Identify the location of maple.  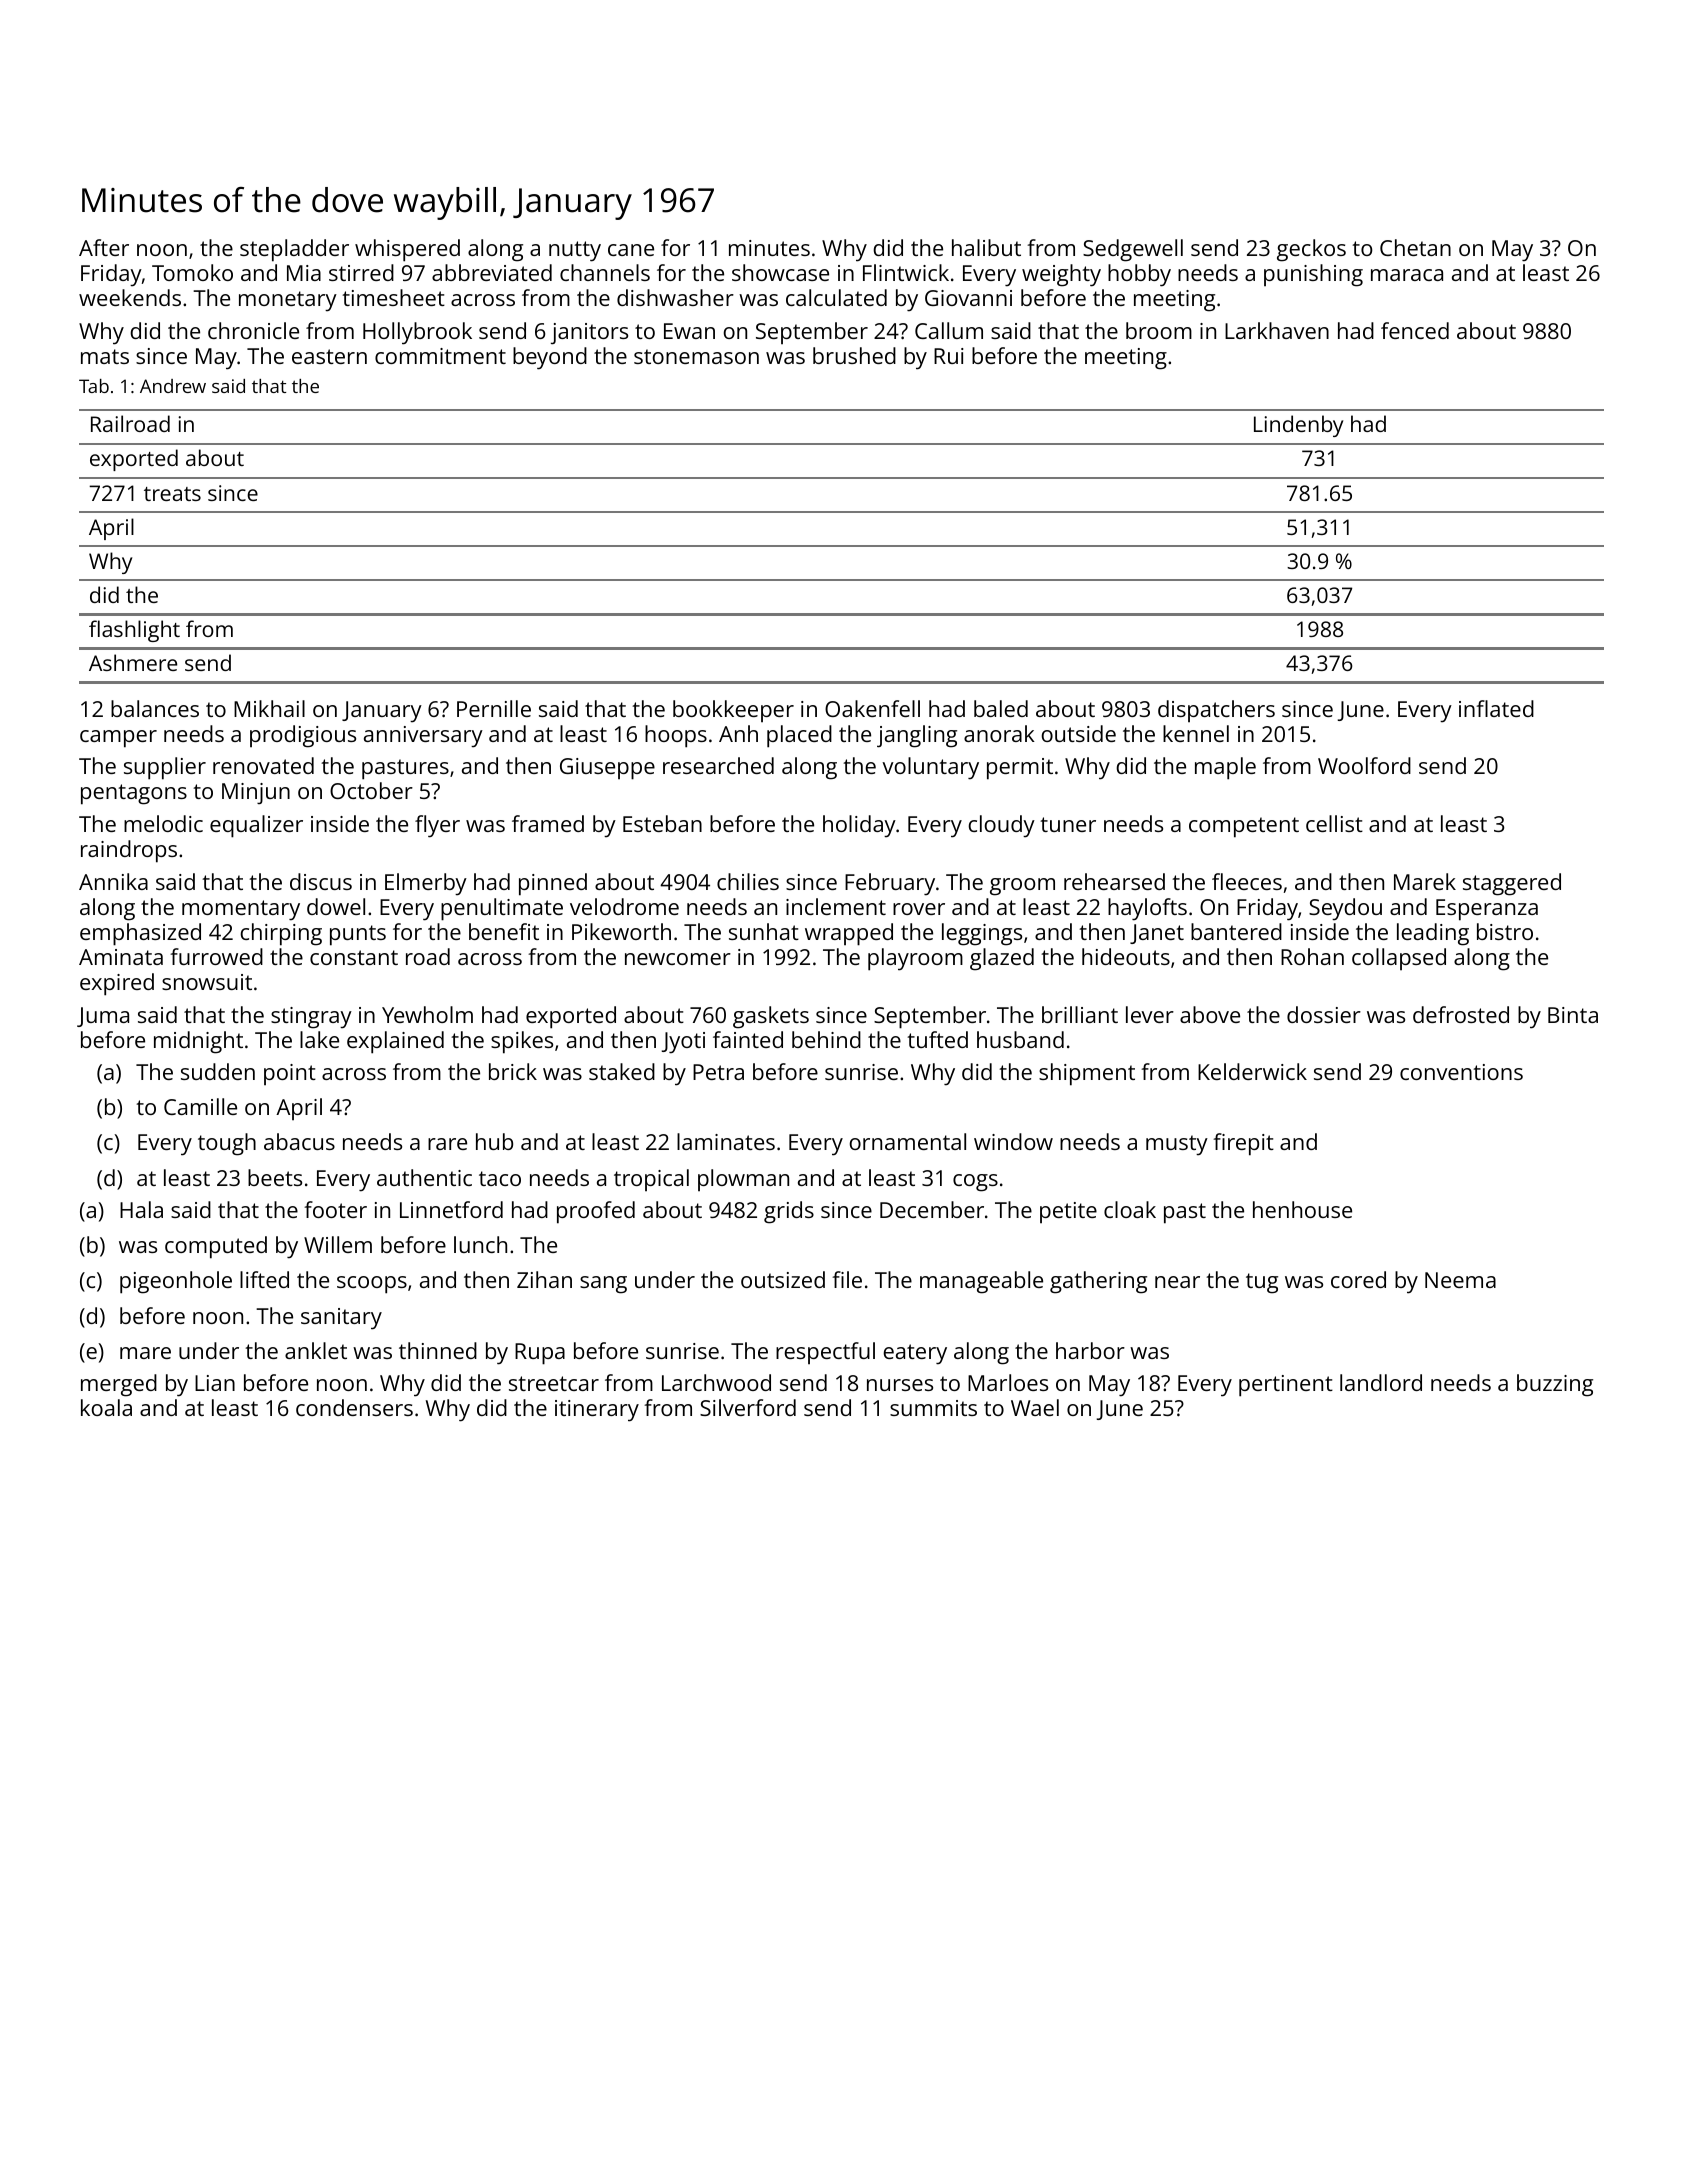
(1225, 768).
